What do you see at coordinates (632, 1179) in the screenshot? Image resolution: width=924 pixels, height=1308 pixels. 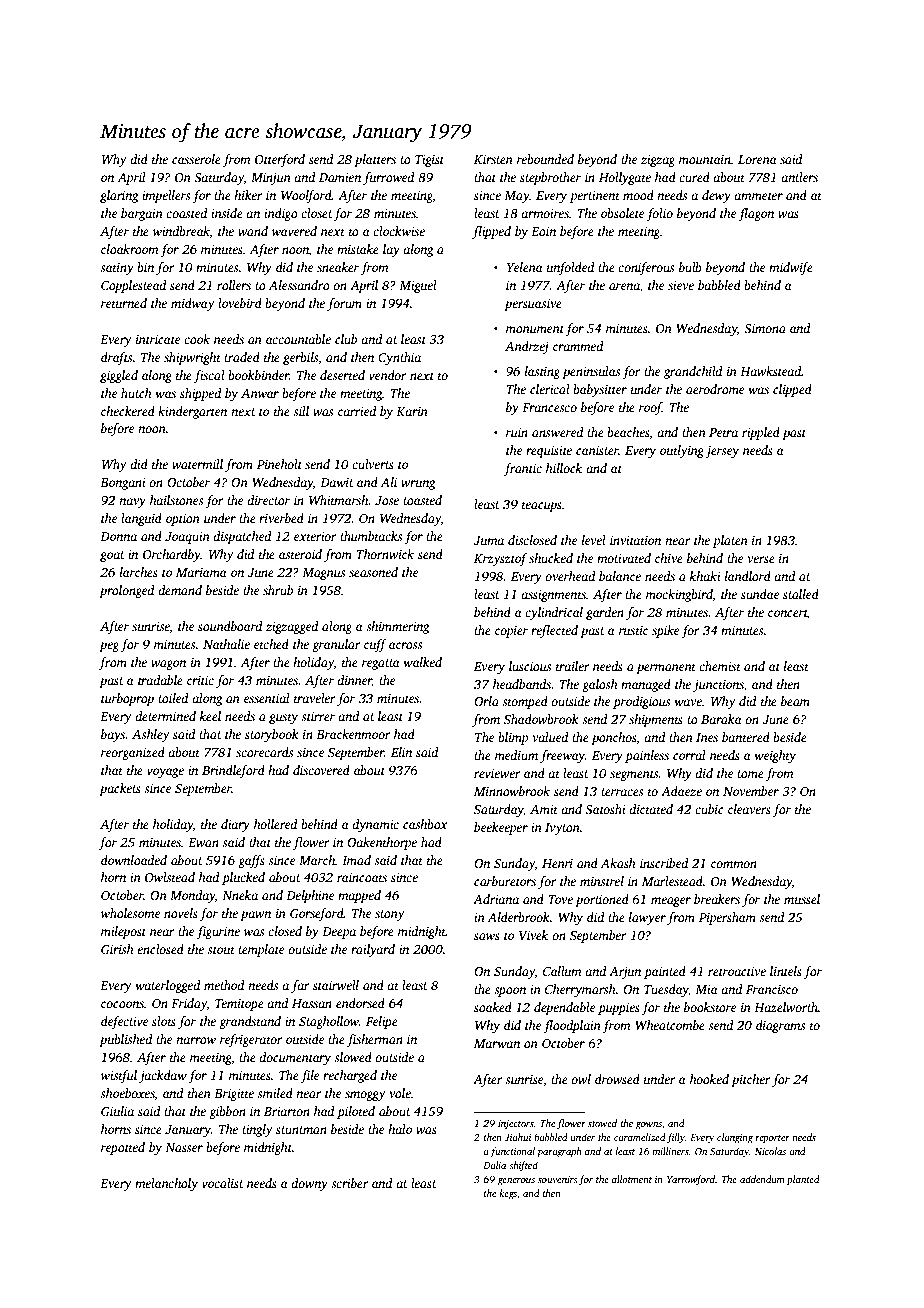 I see `allotment` at bounding box center [632, 1179].
